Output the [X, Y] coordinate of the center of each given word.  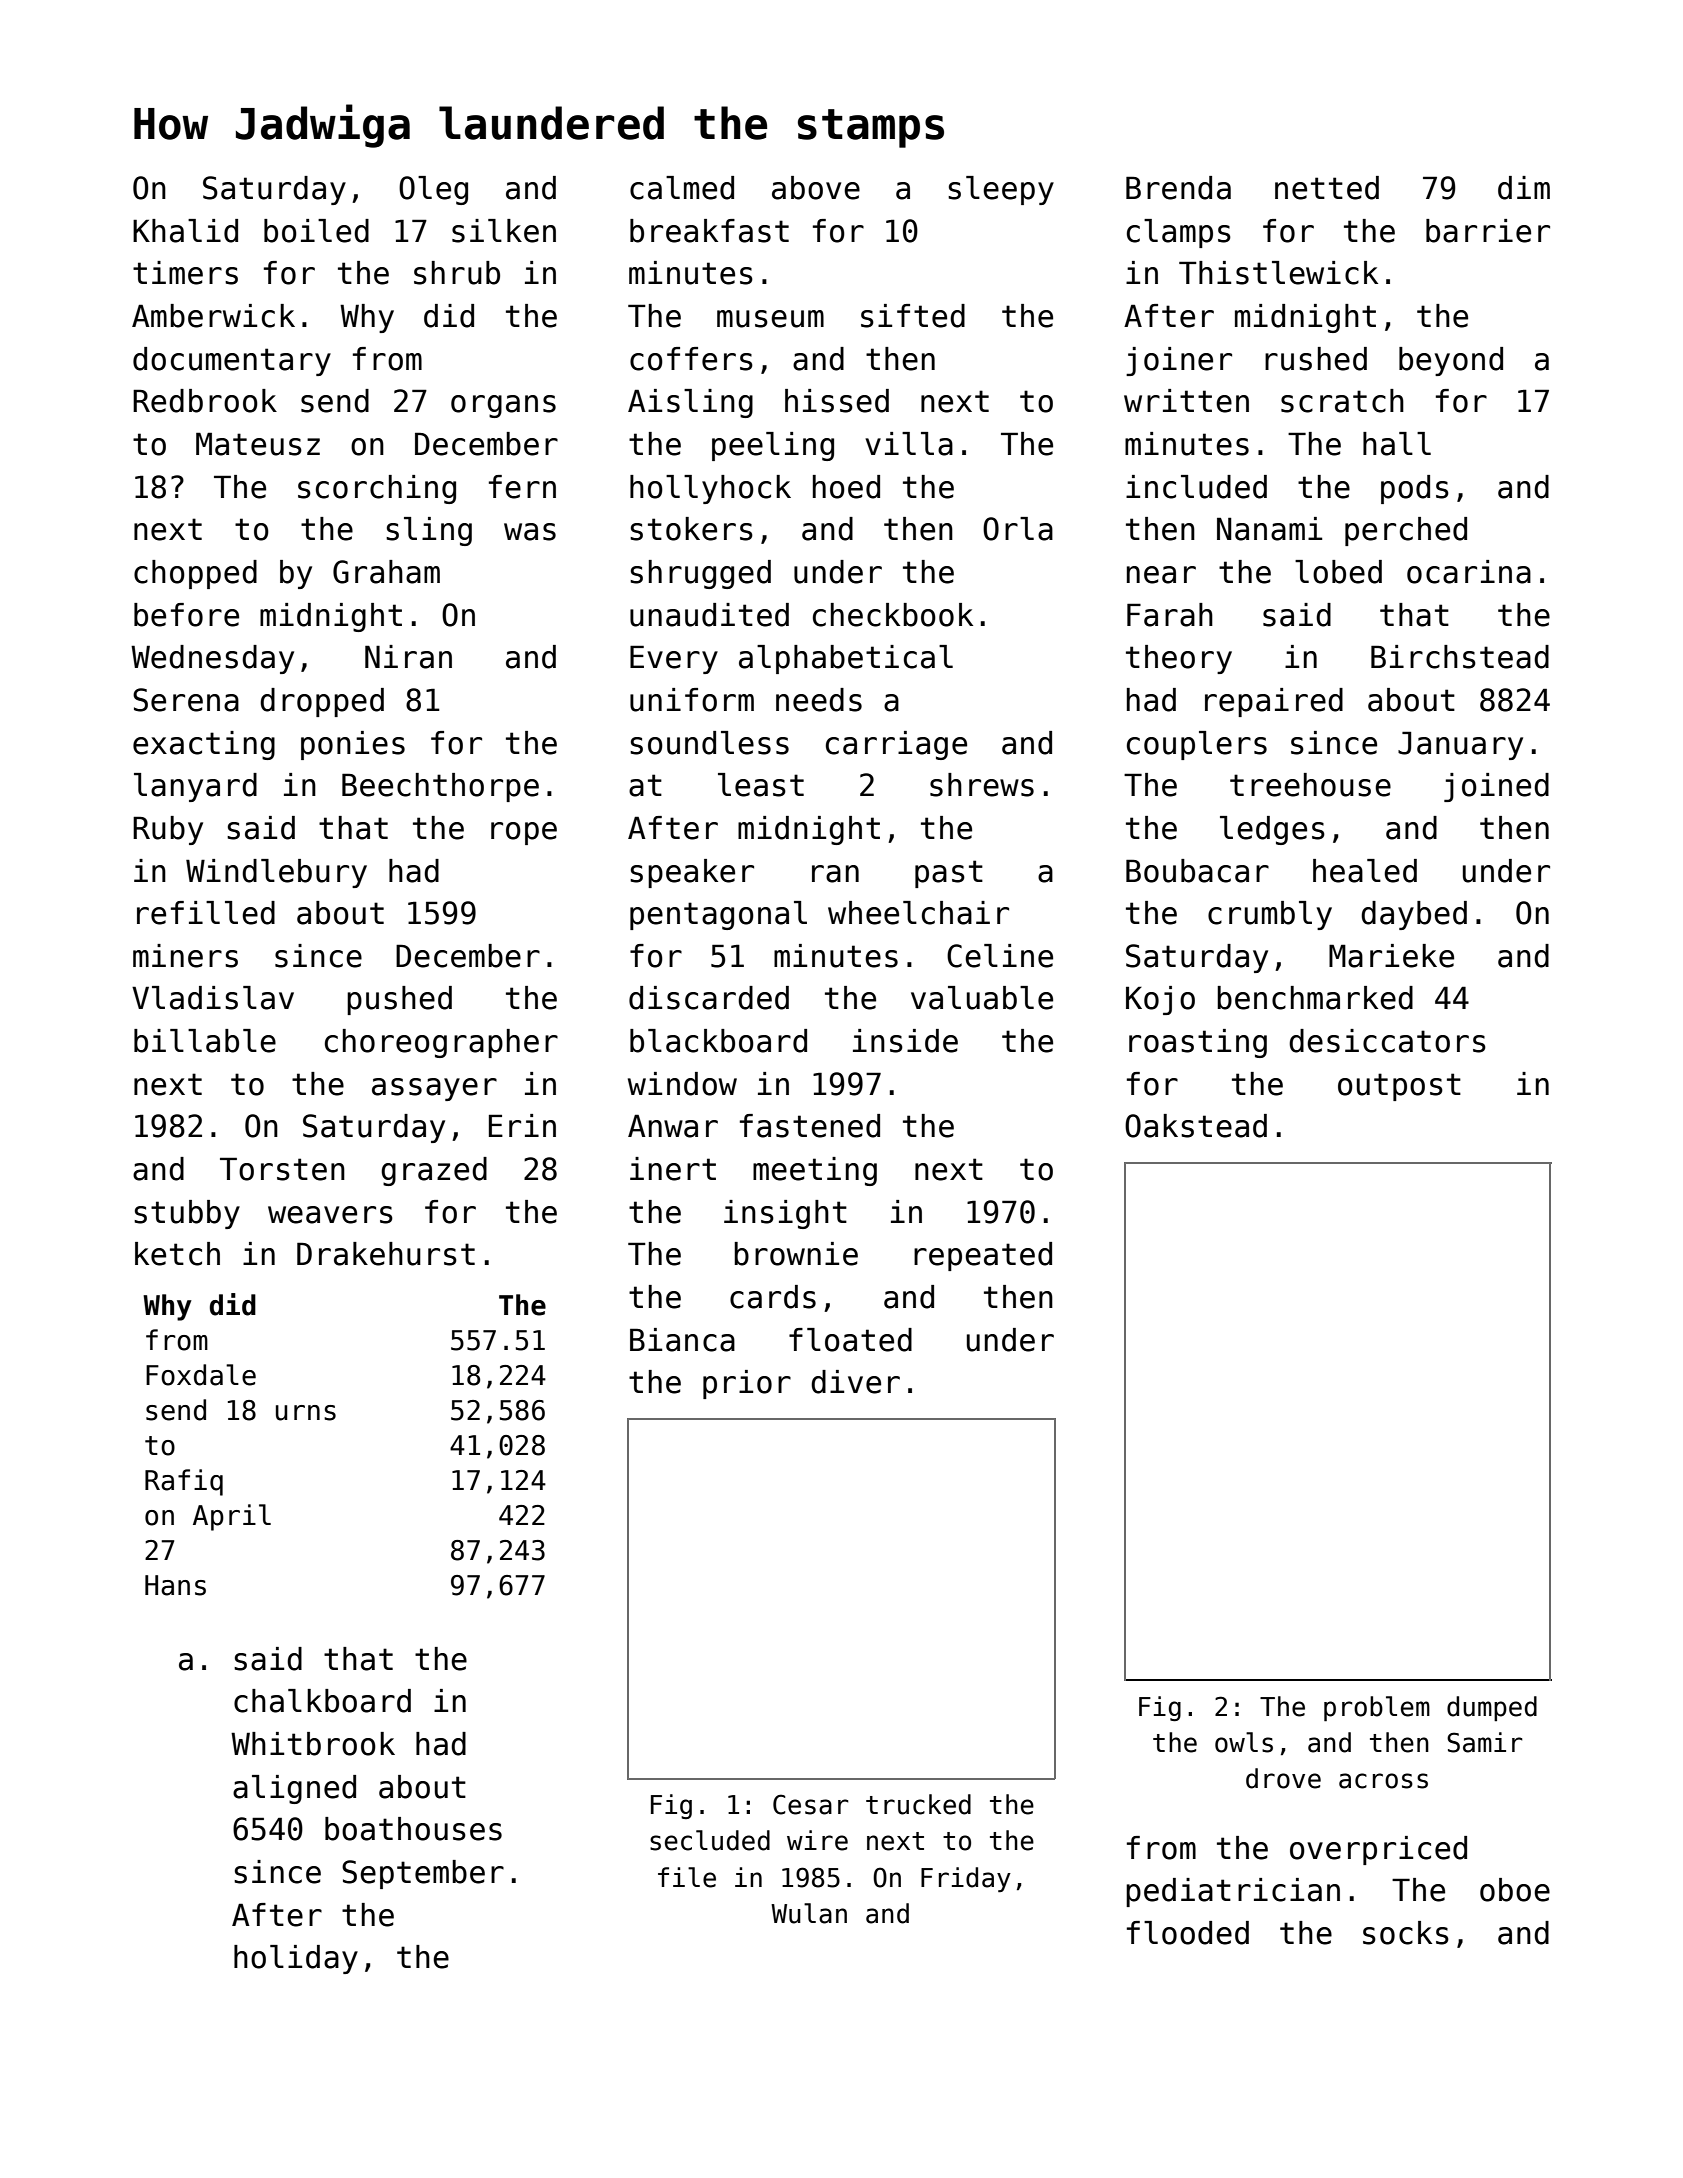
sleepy [1001, 190]
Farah [1170, 615]
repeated [983, 1256]
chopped [195, 574]
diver [855, 1382]
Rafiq [184, 1482]
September [423, 1874]
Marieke [1391, 956]
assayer [434, 1089]
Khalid [185, 231]
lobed [1338, 572]
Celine [1000, 956]
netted [1327, 188]
